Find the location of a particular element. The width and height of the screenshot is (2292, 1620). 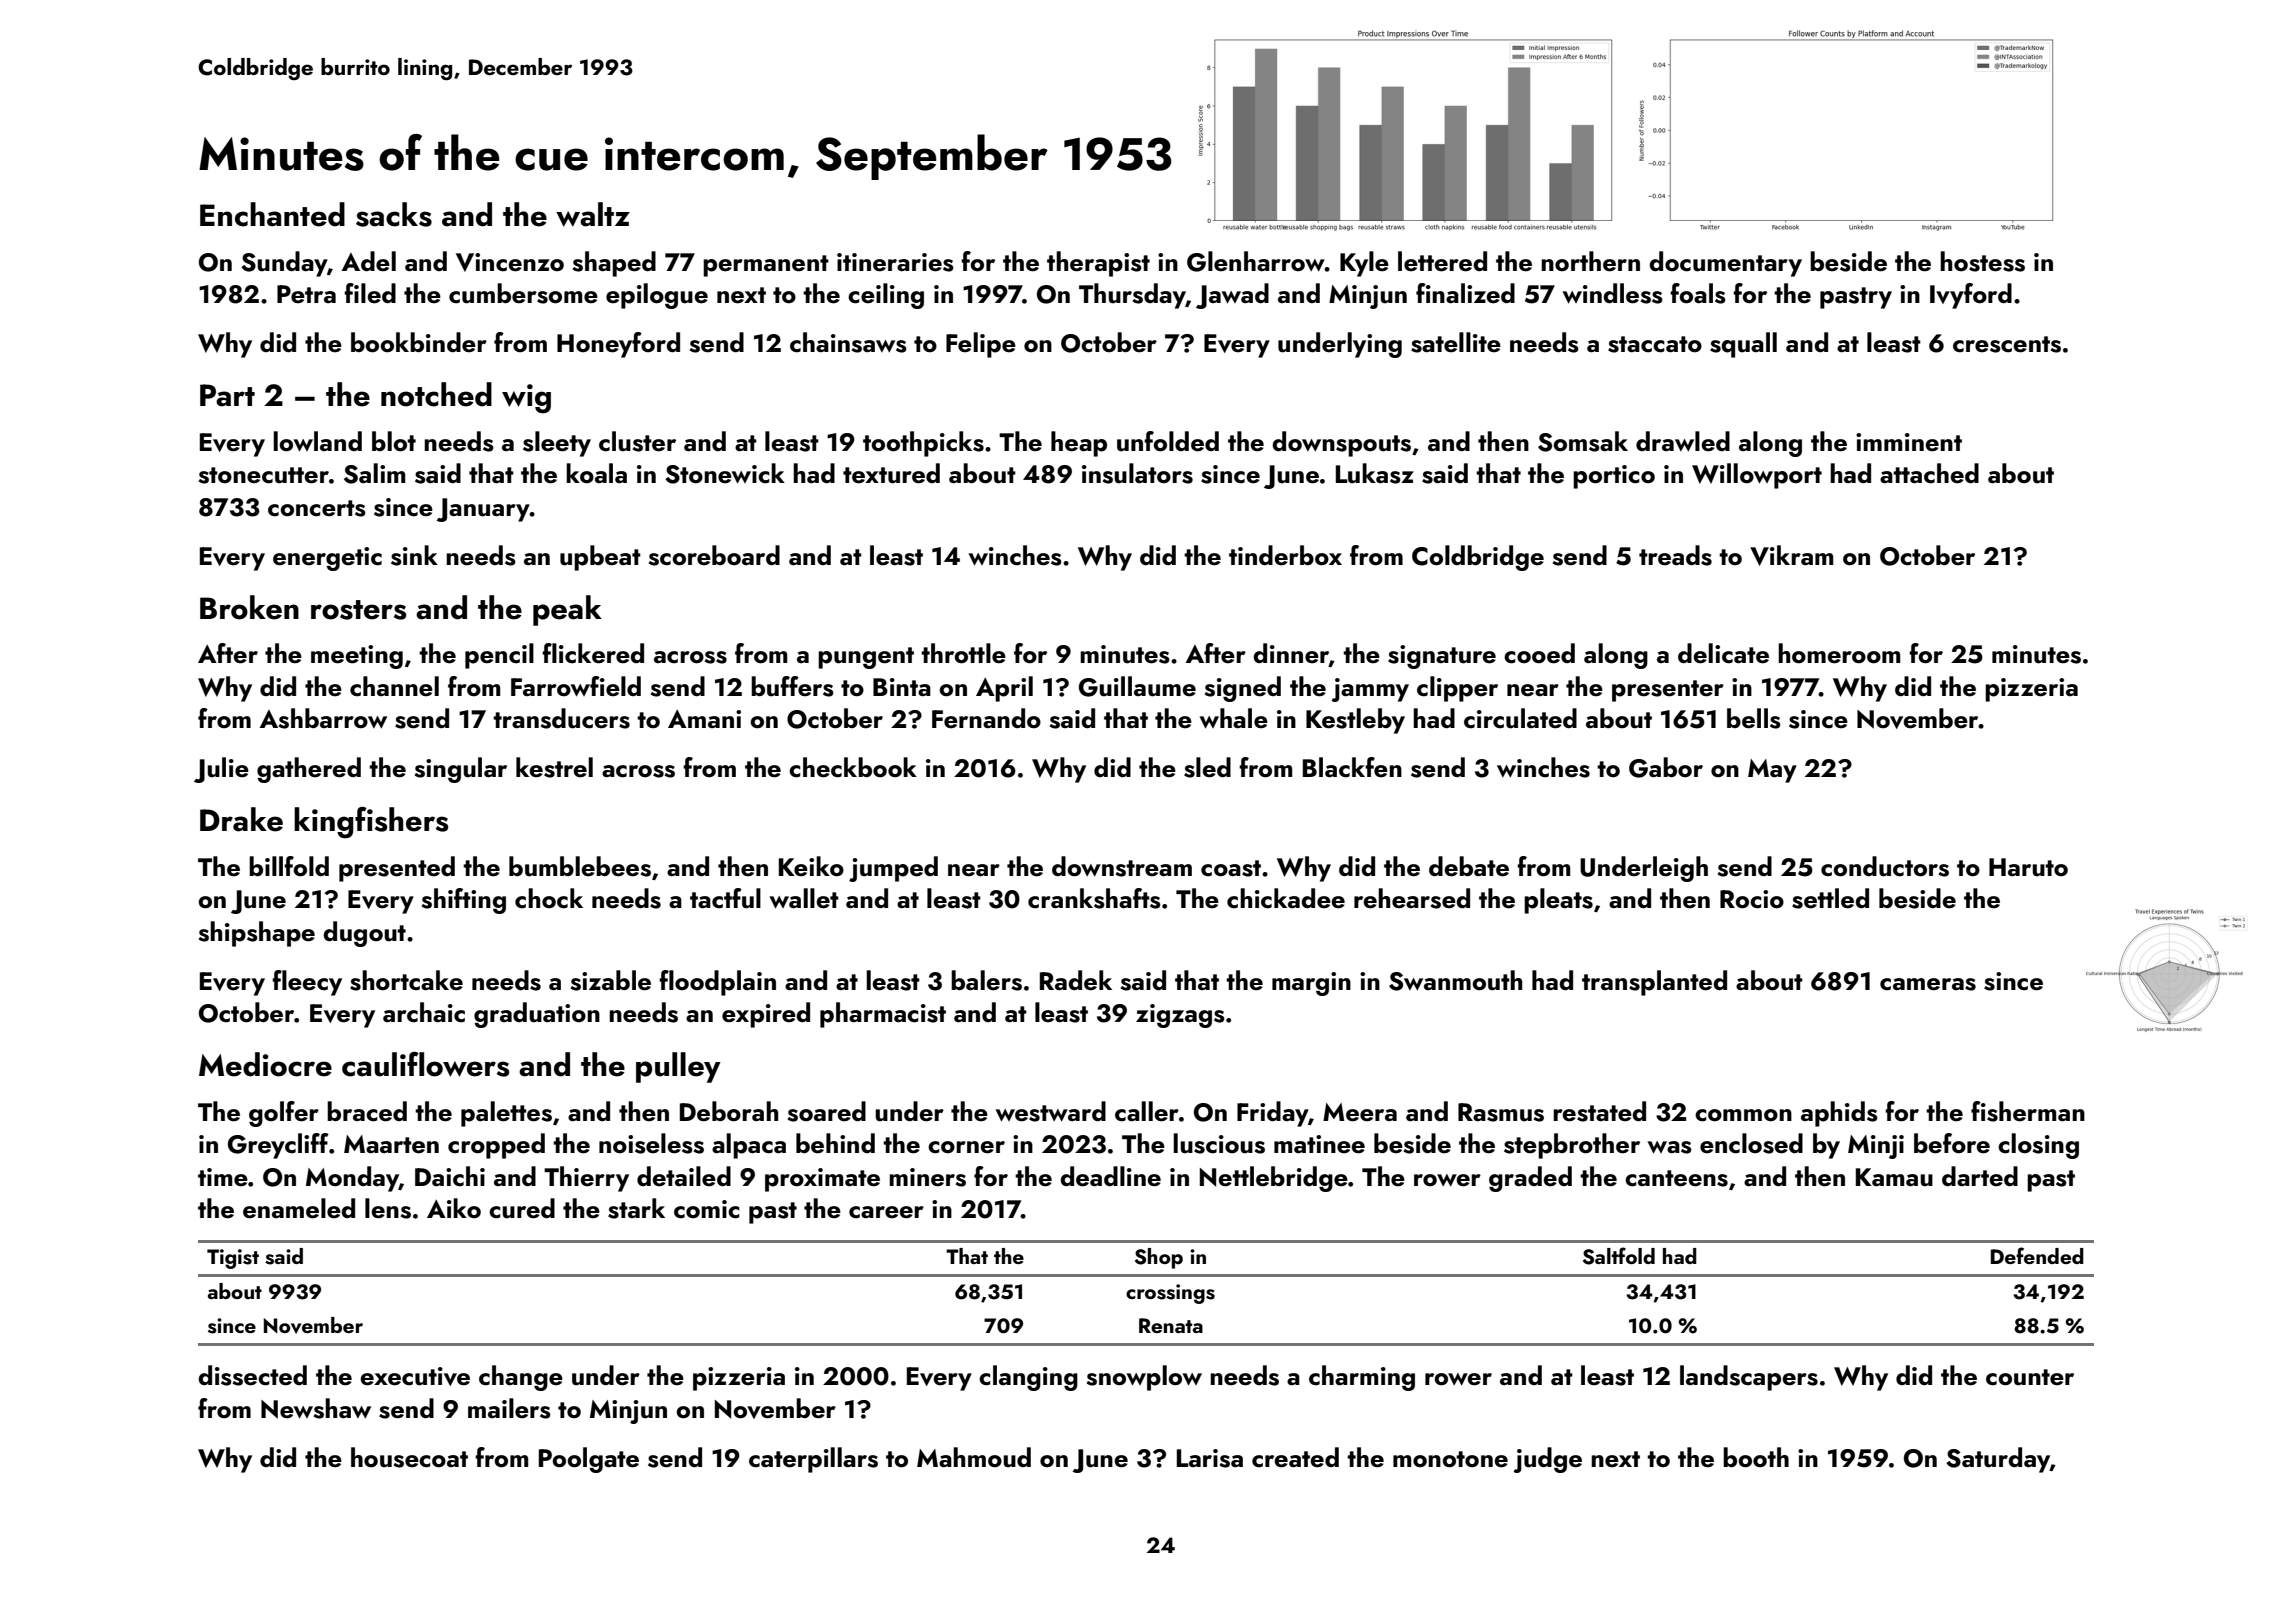

debate is located at coordinates (1469, 866).
